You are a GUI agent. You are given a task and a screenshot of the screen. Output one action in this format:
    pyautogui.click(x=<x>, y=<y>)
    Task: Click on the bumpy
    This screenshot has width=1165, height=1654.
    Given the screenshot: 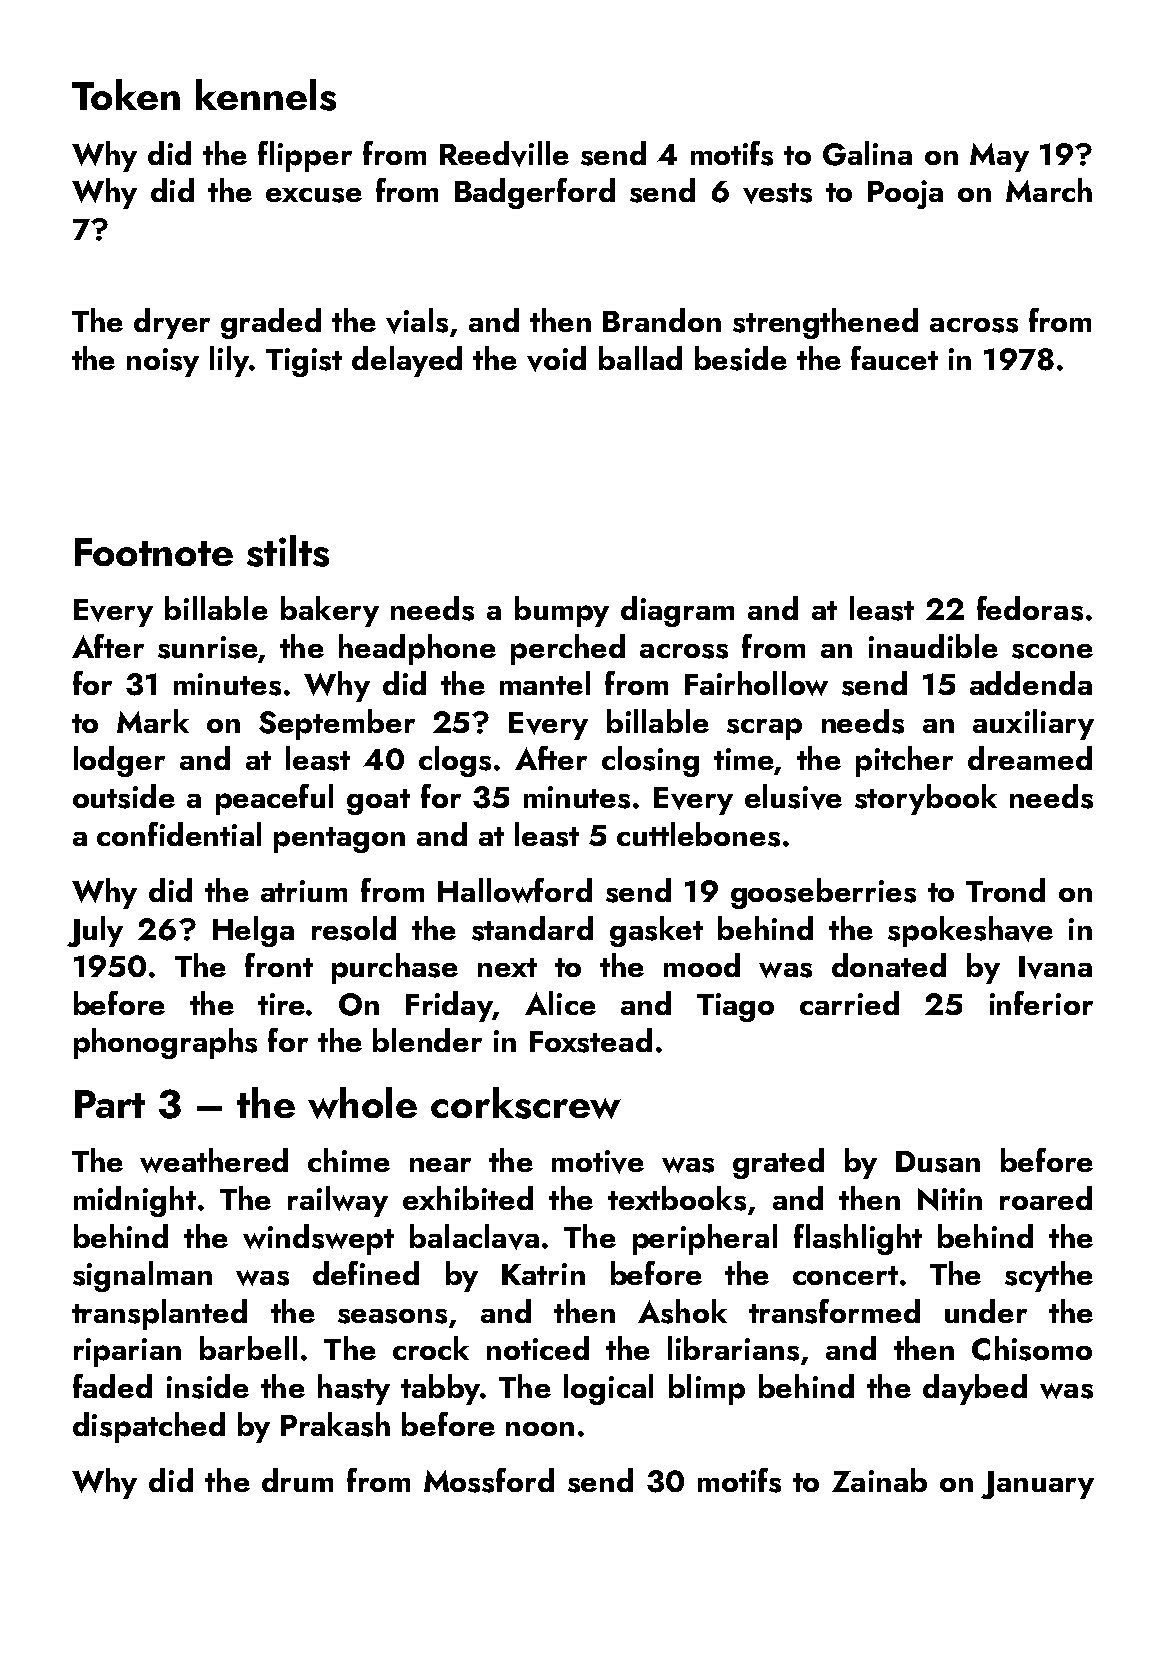 What is the action you would take?
    pyautogui.click(x=562, y=611)
